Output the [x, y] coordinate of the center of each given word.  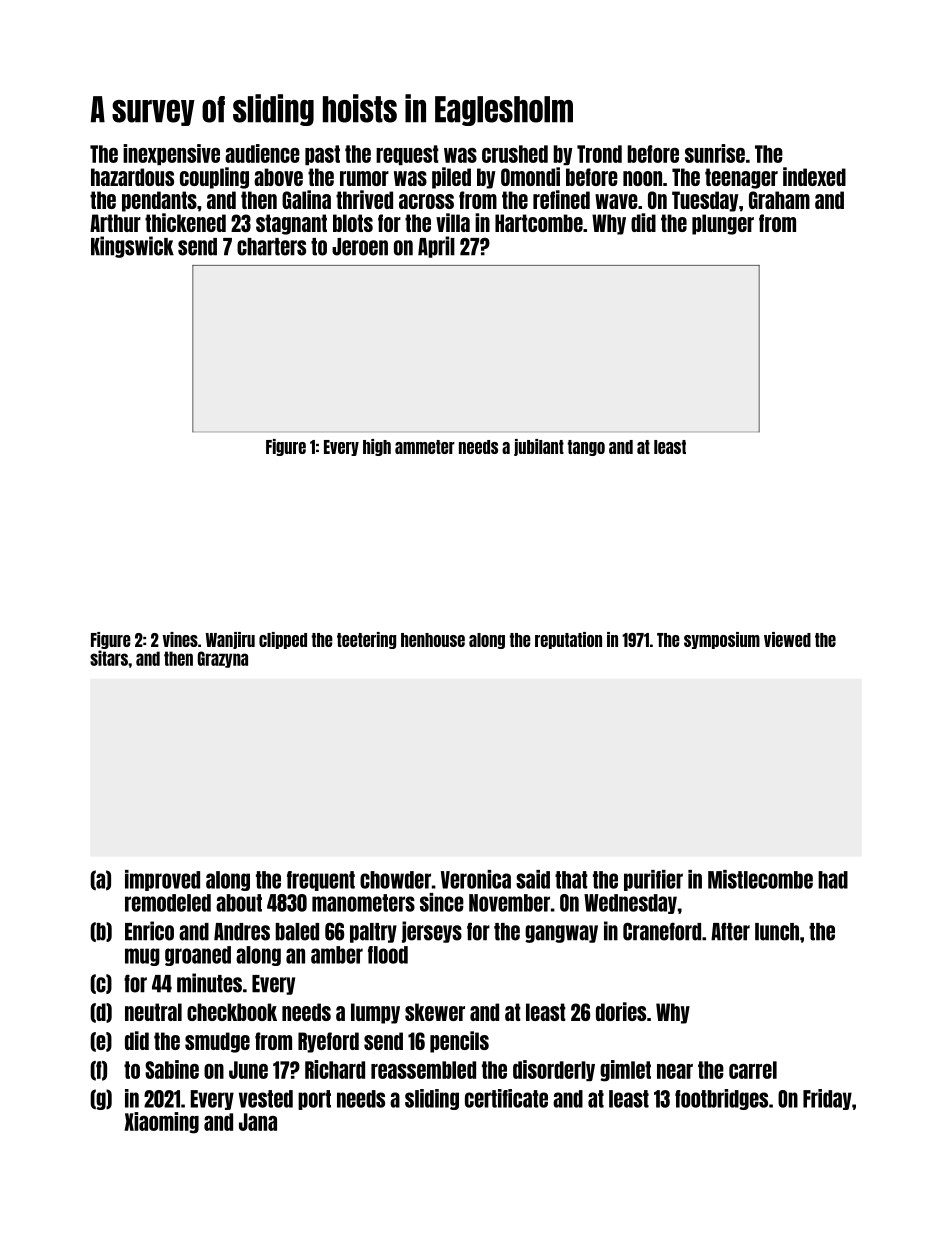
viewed [787, 639]
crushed [515, 154]
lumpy [375, 1013]
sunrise [715, 153]
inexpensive [171, 154]
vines [180, 639]
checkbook [232, 1012]
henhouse [433, 640]
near [675, 1071]
